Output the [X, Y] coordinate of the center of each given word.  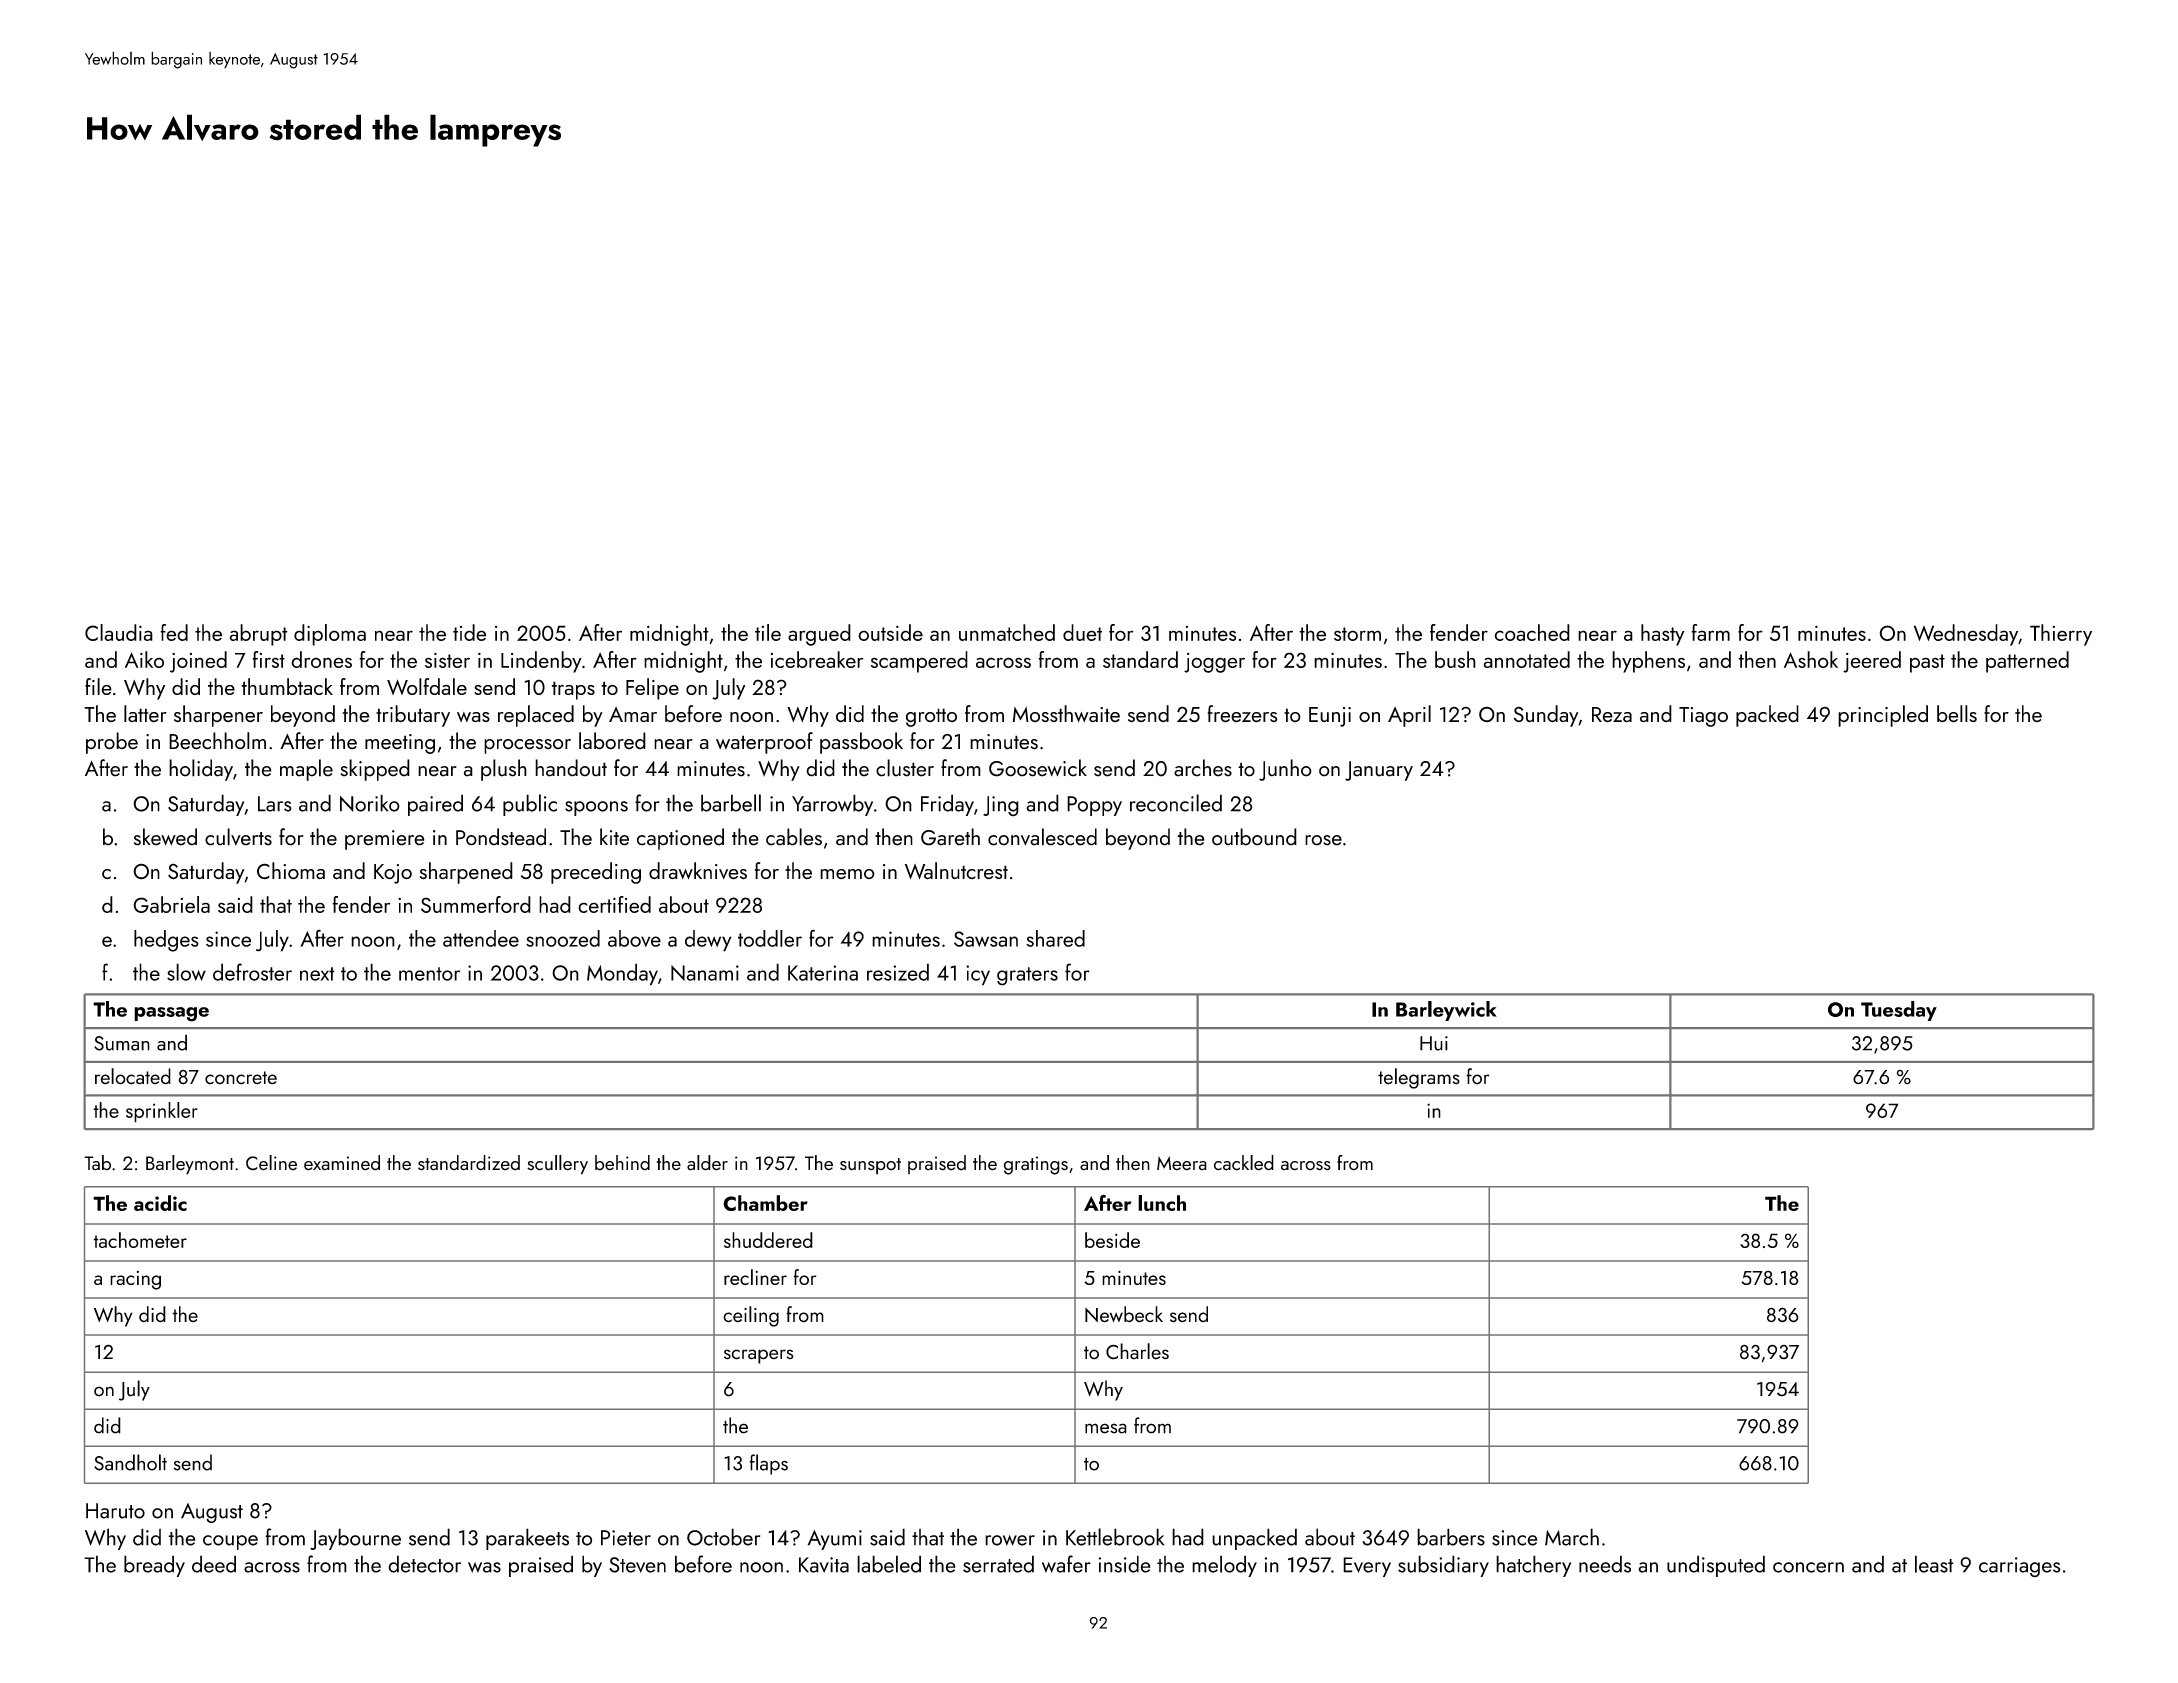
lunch [1162, 1203]
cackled [1244, 1163]
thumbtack [287, 686]
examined [342, 1163]
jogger [1214, 663]
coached [1532, 632]
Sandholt [130, 1462]
